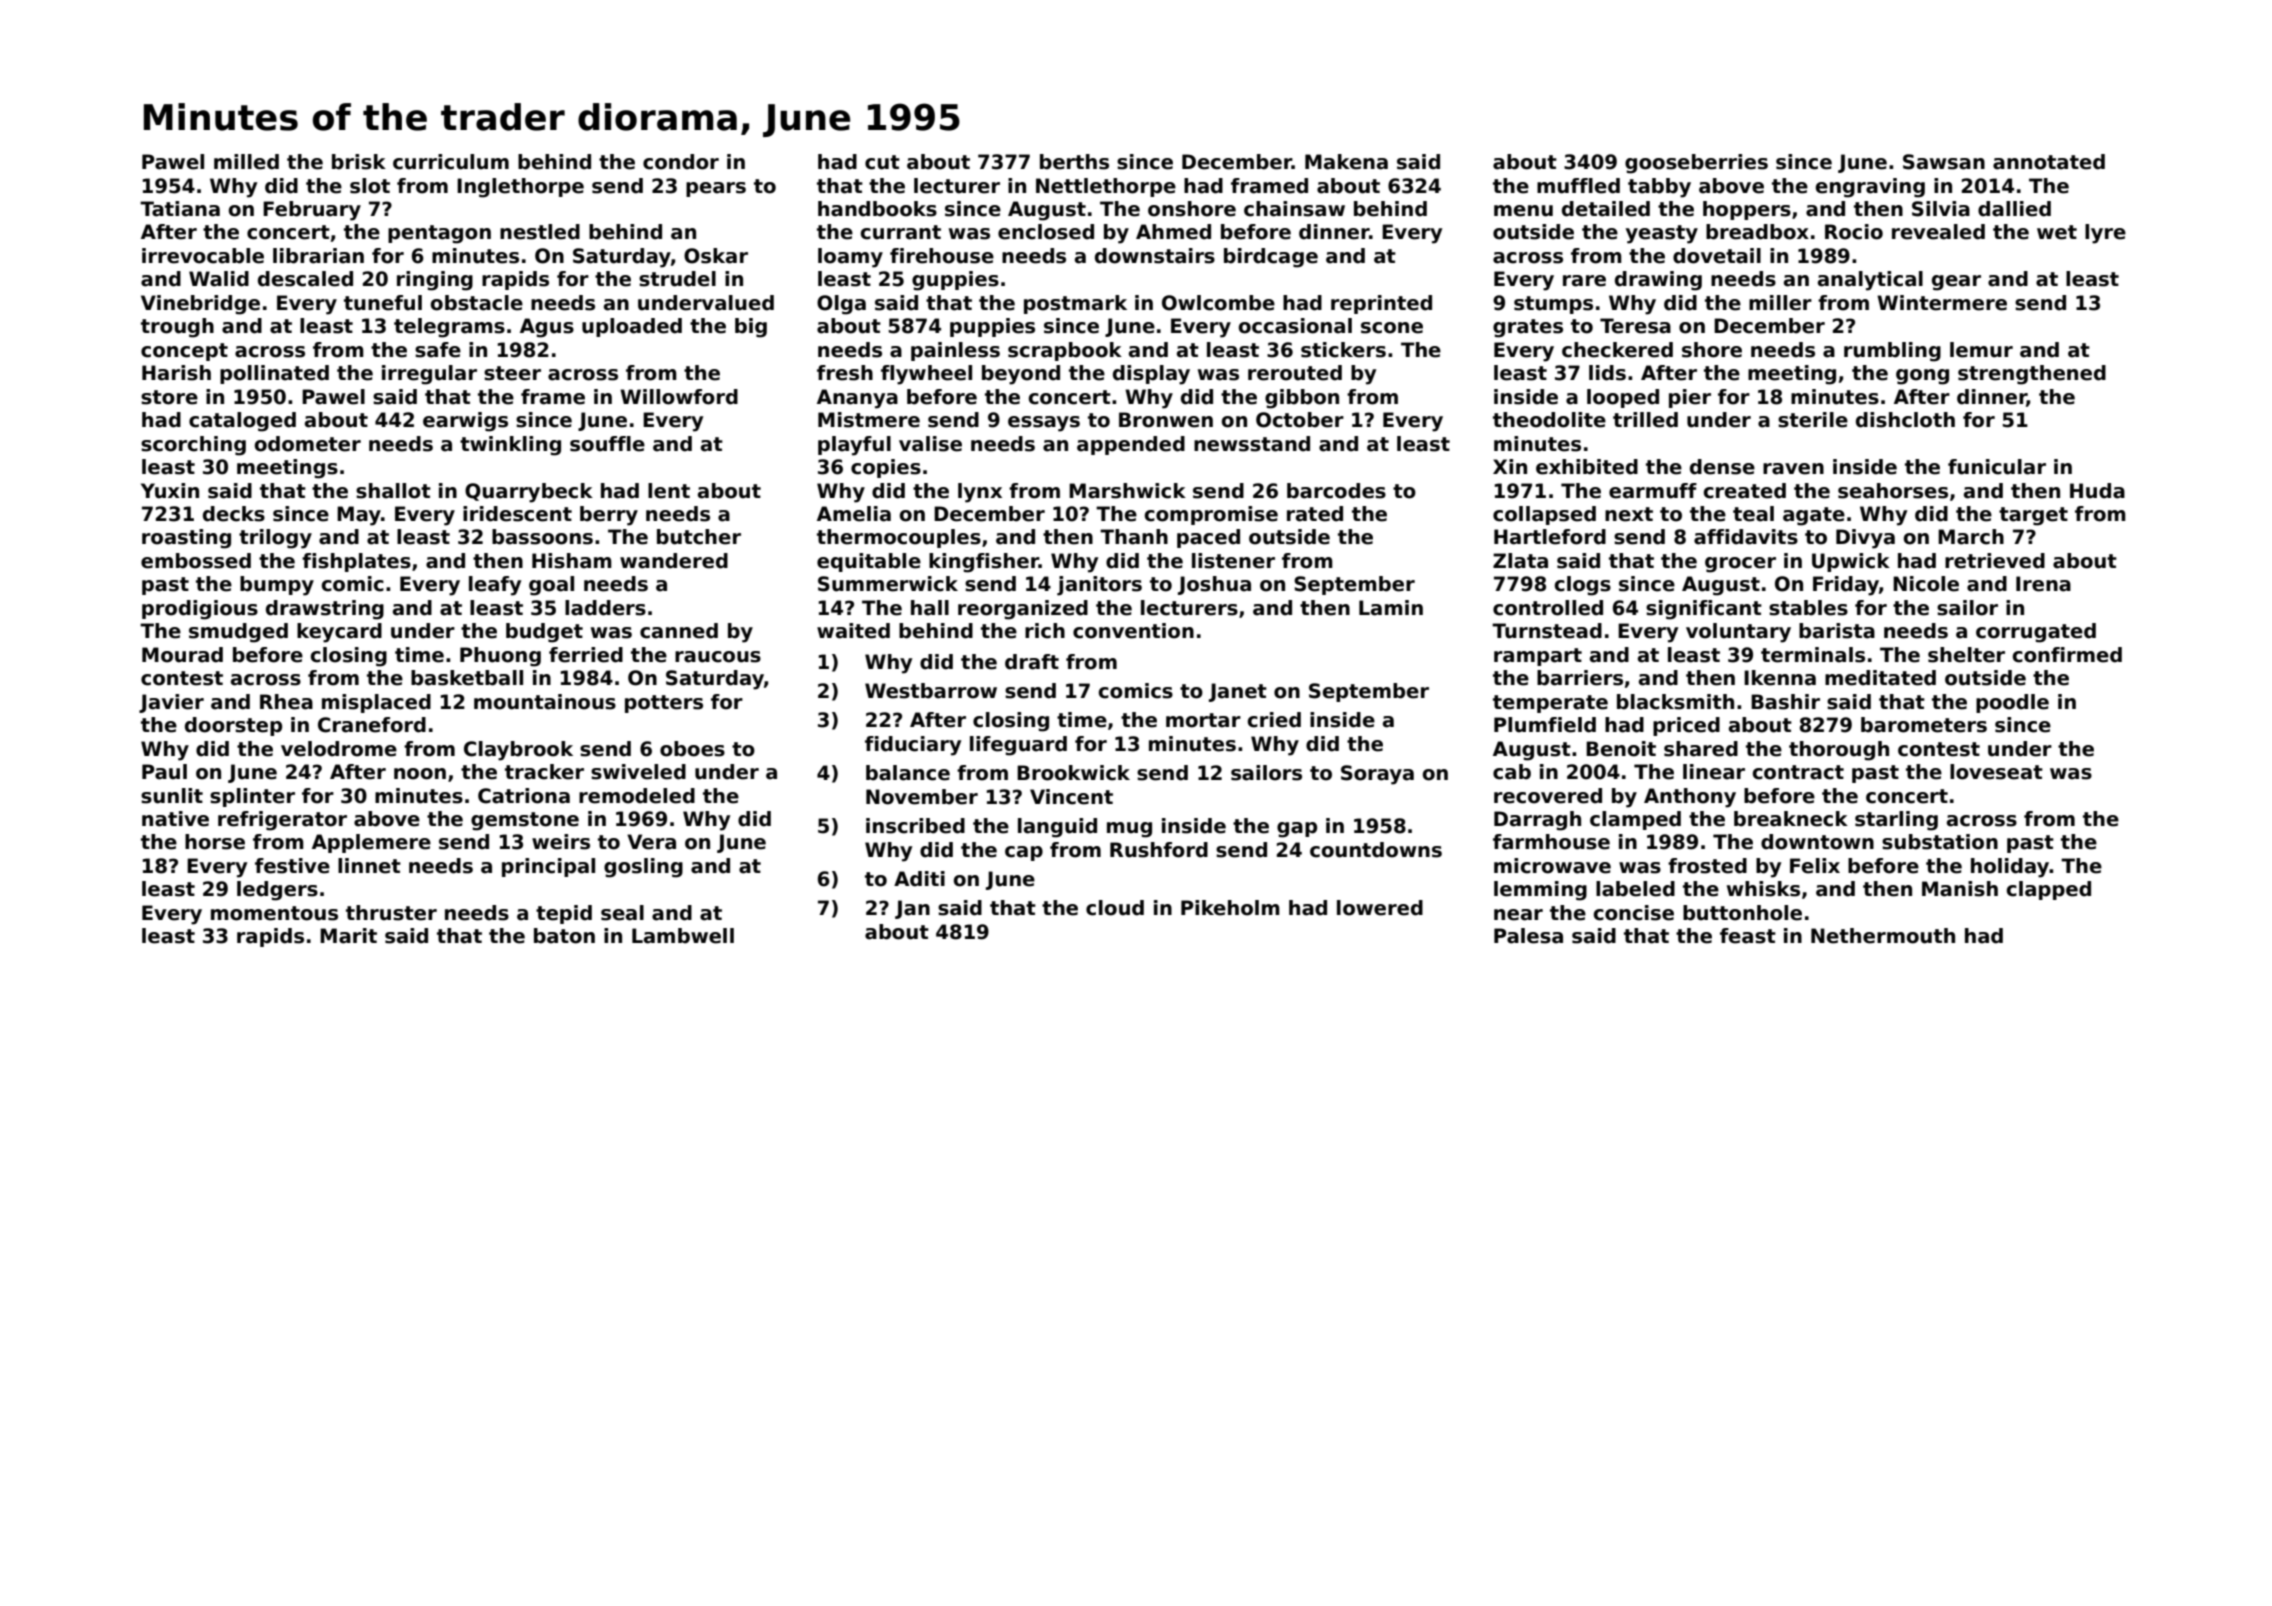 The image size is (2272, 1606). I want to click on mug, so click(1129, 830).
